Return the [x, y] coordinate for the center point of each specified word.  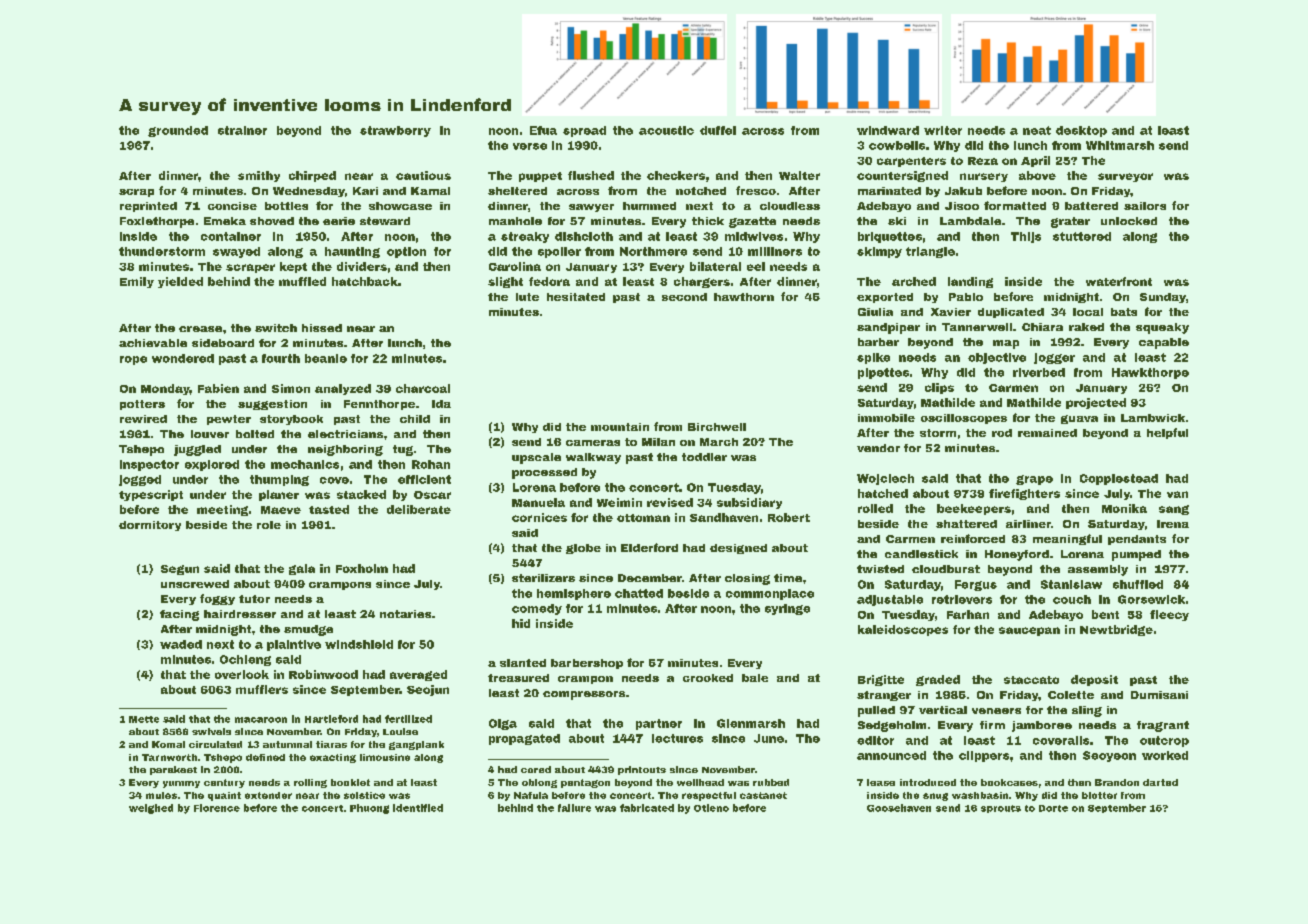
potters [142, 405]
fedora [549, 281]
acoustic [666, 130]
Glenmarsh [751, 723]
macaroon [261, 720]
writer [943, 130]
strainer [242, 130]
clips [939, 388]
